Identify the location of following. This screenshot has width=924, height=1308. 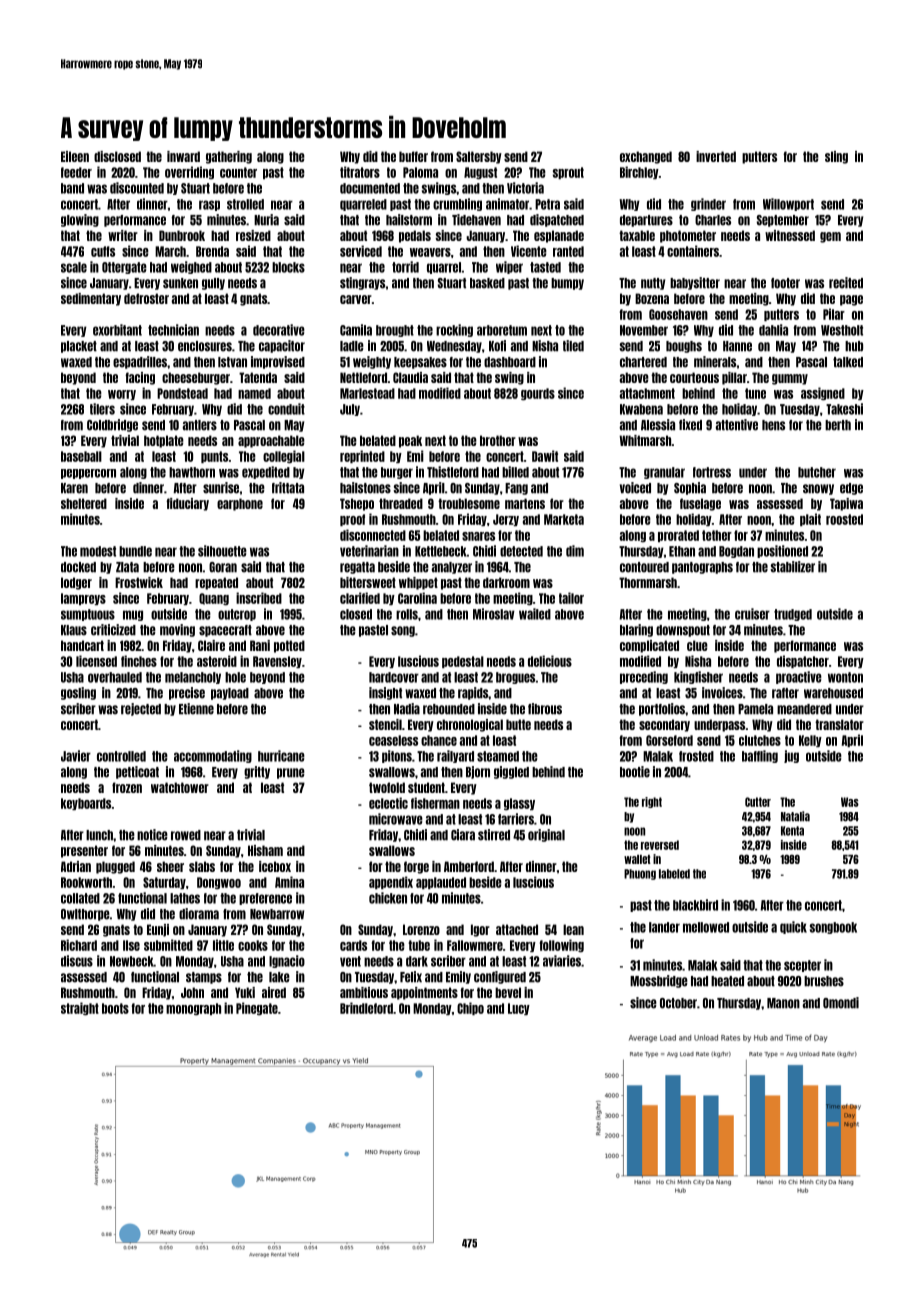
(562, 946).
